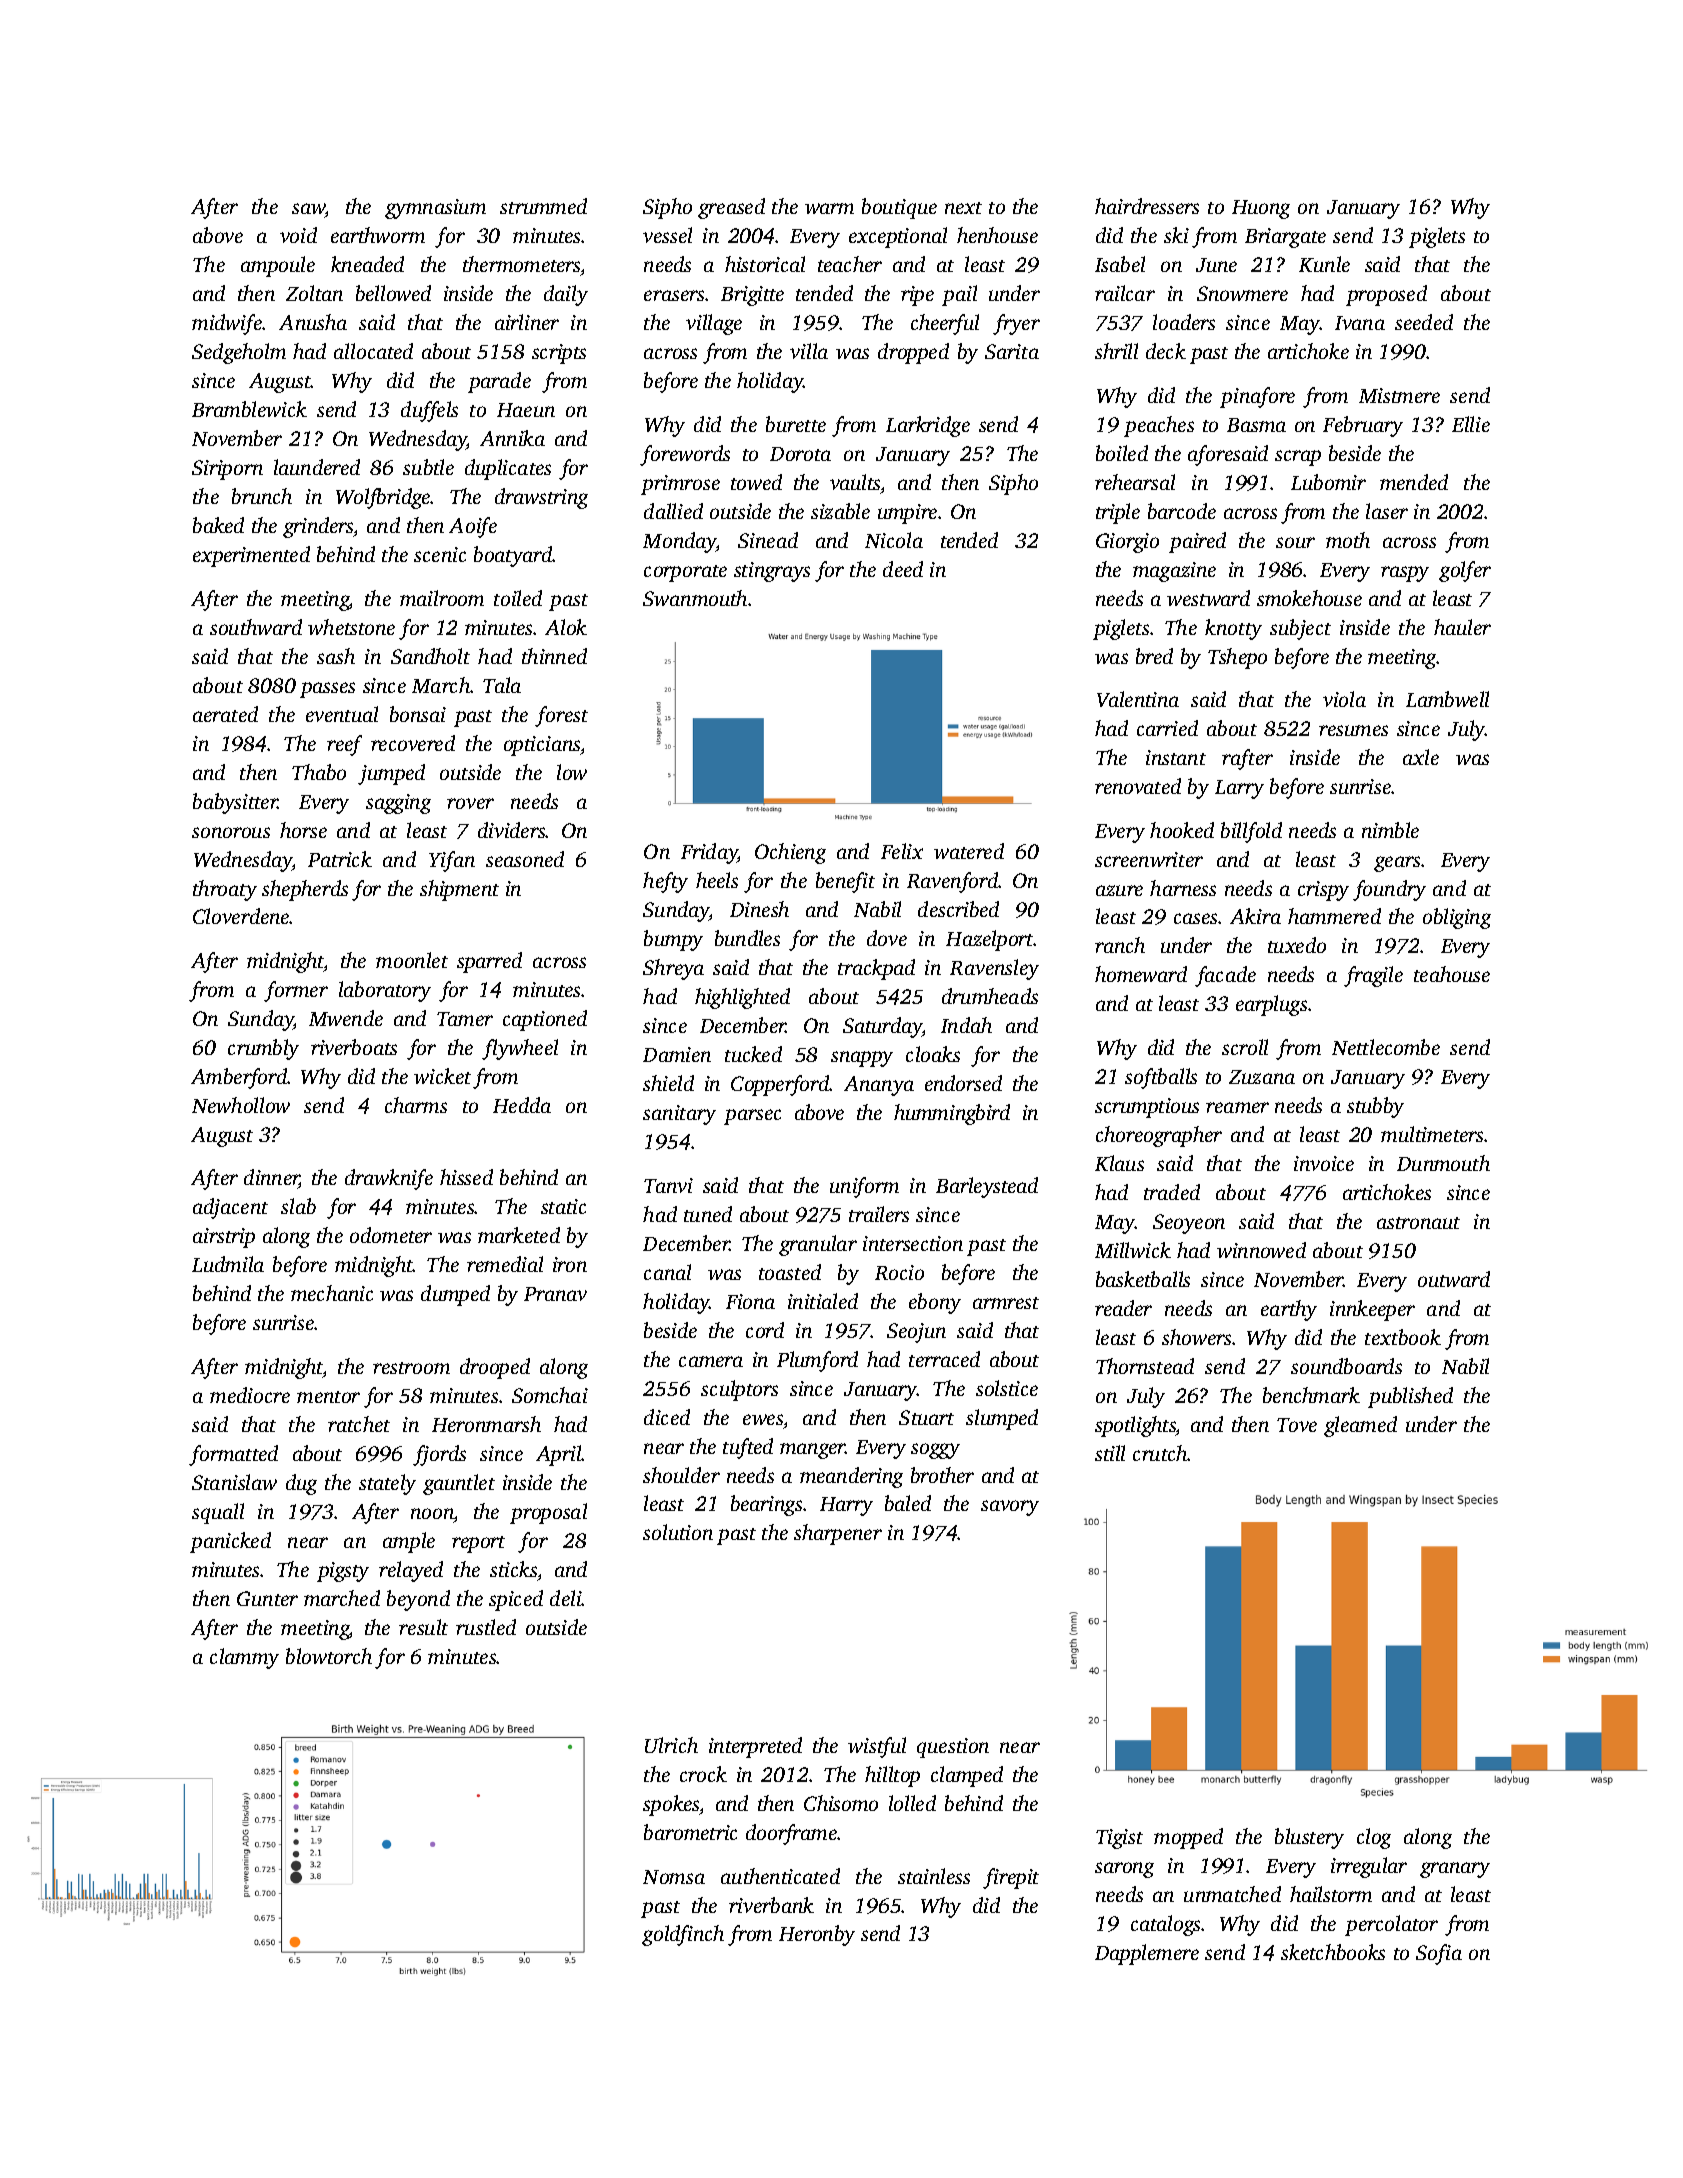 This page has height=2178, width=1683. I want to click on airliner, so click(527, 322).
